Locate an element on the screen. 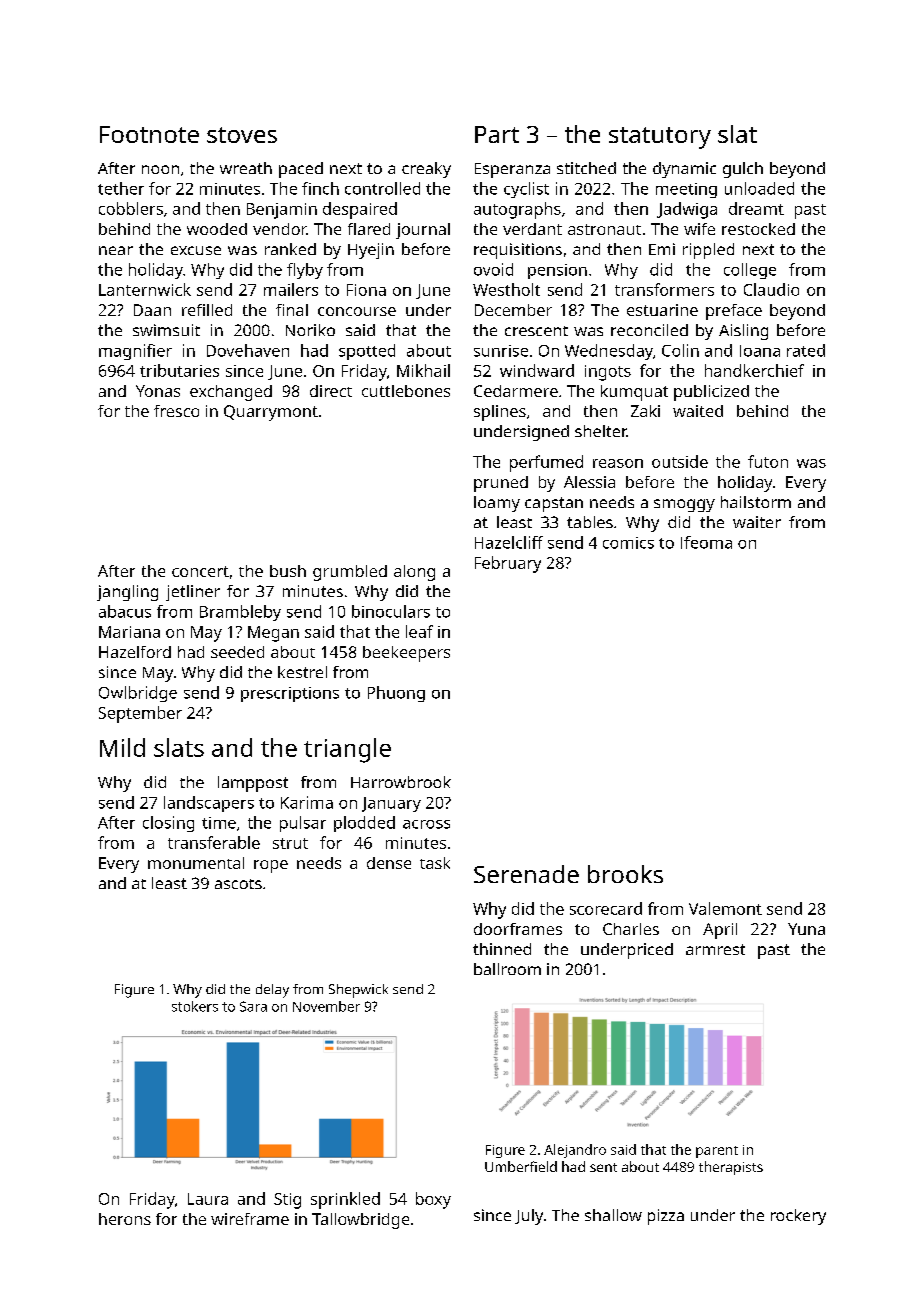  ballroom is located at coordinates (507, 969).
